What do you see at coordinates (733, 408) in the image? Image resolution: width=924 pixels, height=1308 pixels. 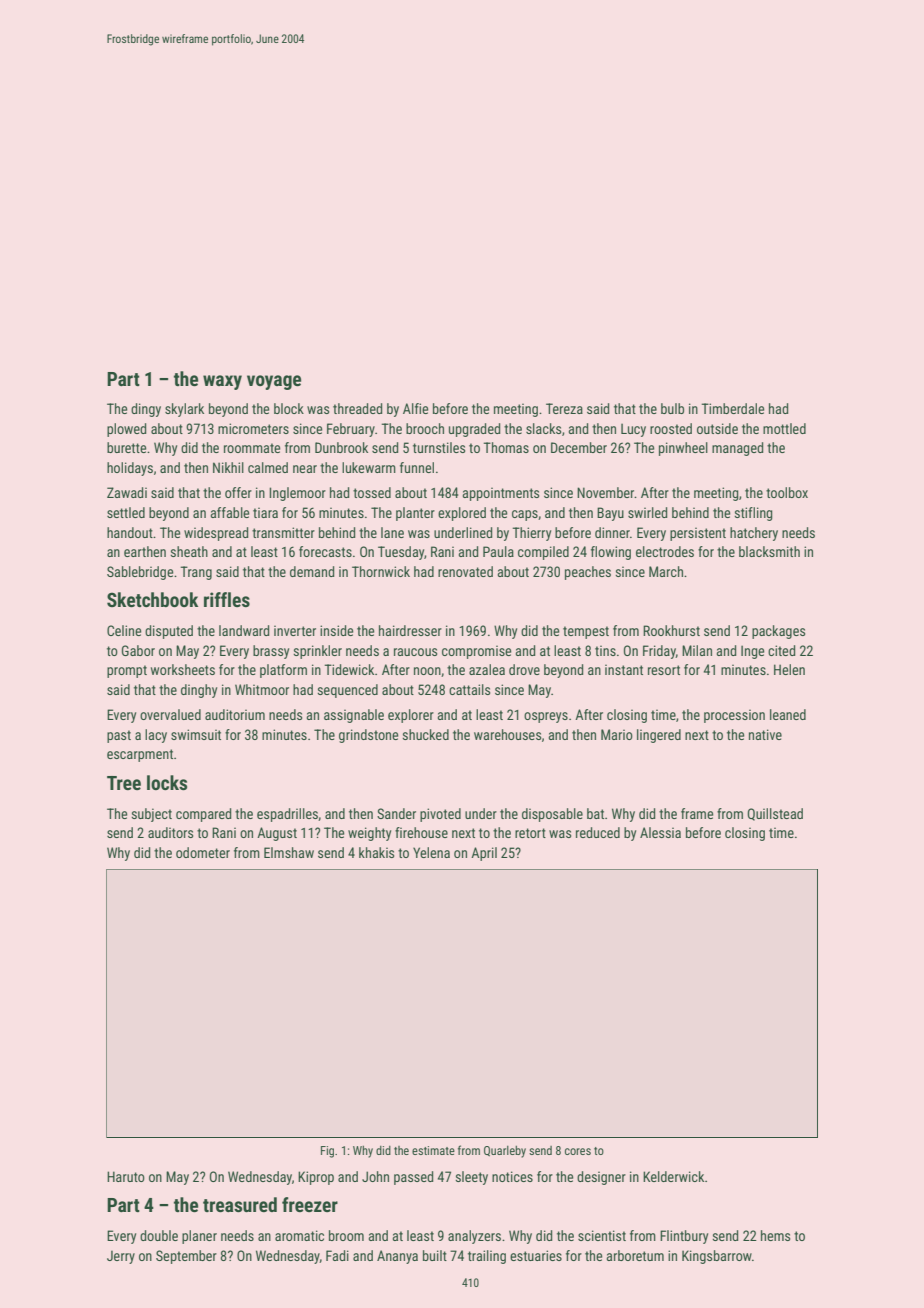 I see `Timberdale` at bounding box center [733, 408].
